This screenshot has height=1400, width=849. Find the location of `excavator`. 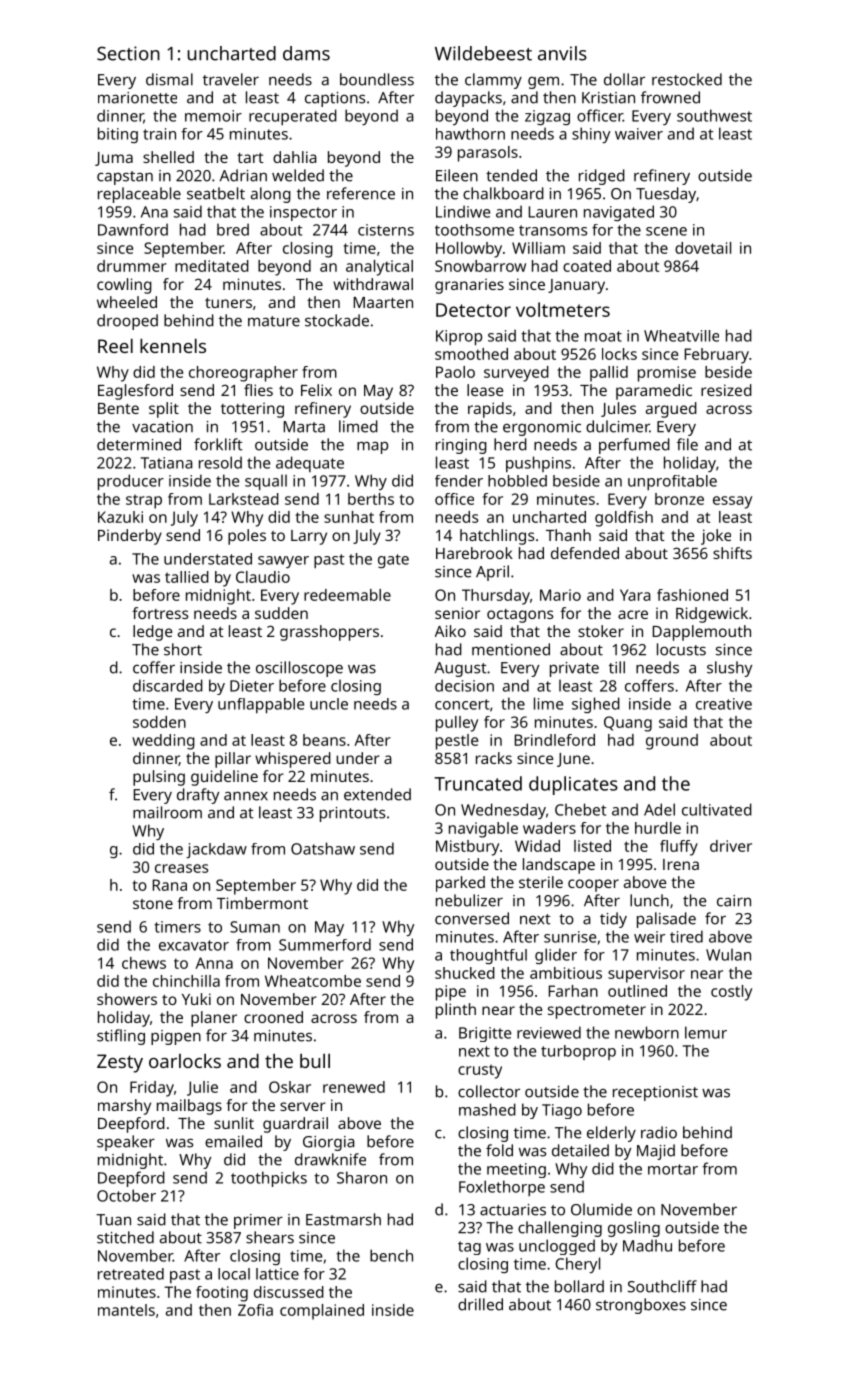

excavator is located at coordinates (194, 945).
